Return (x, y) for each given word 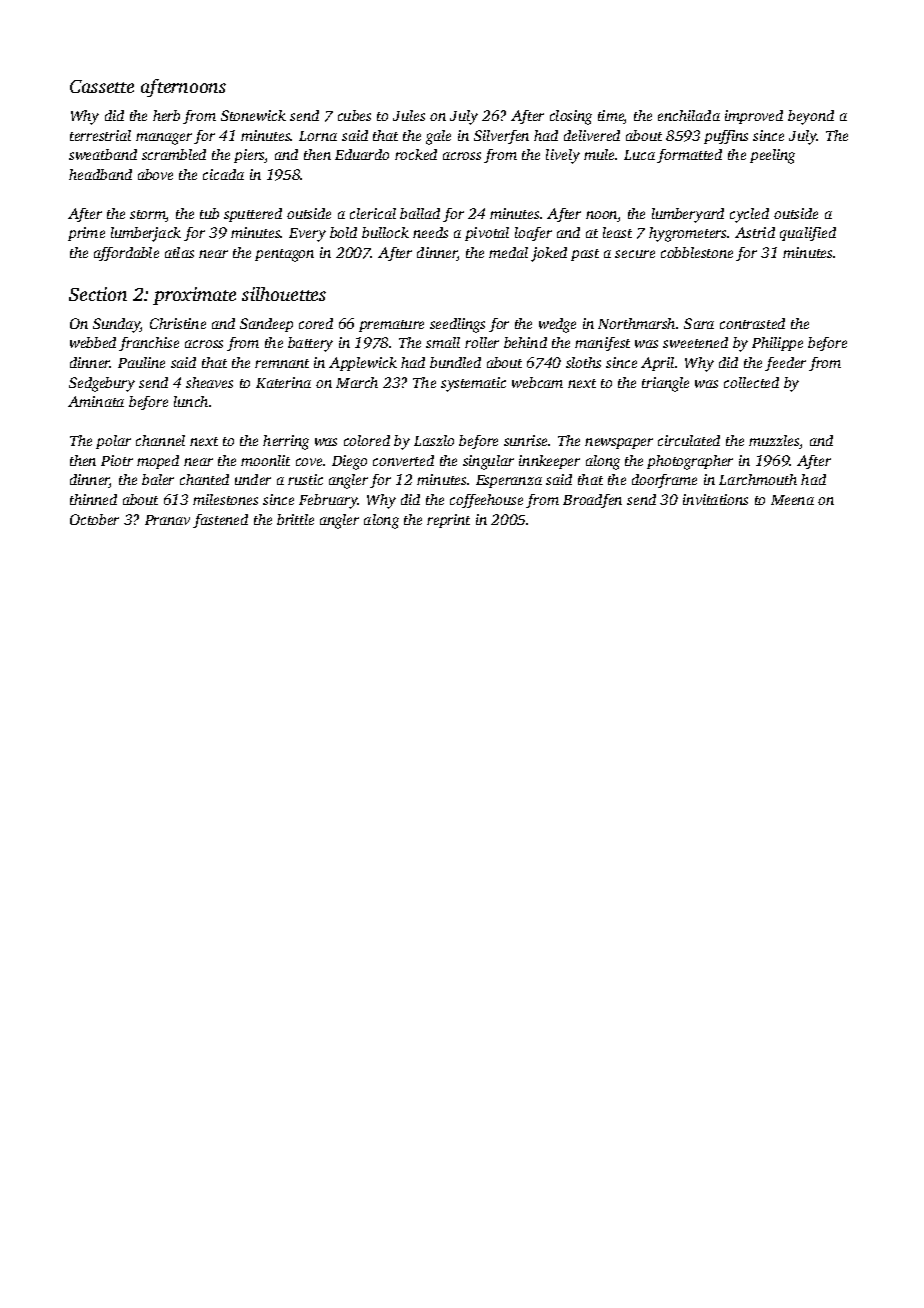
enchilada (689, 115)
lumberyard (688, 215)
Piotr (117, 460)
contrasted (752, 323)
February (328, 501)
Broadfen (592, 501)
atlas (179, 252)
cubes (354, 115)
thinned (93, 499)
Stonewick (253, 115)
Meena (792, 500)
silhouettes (284, 294)
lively (563, 156)
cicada (223, 174)
